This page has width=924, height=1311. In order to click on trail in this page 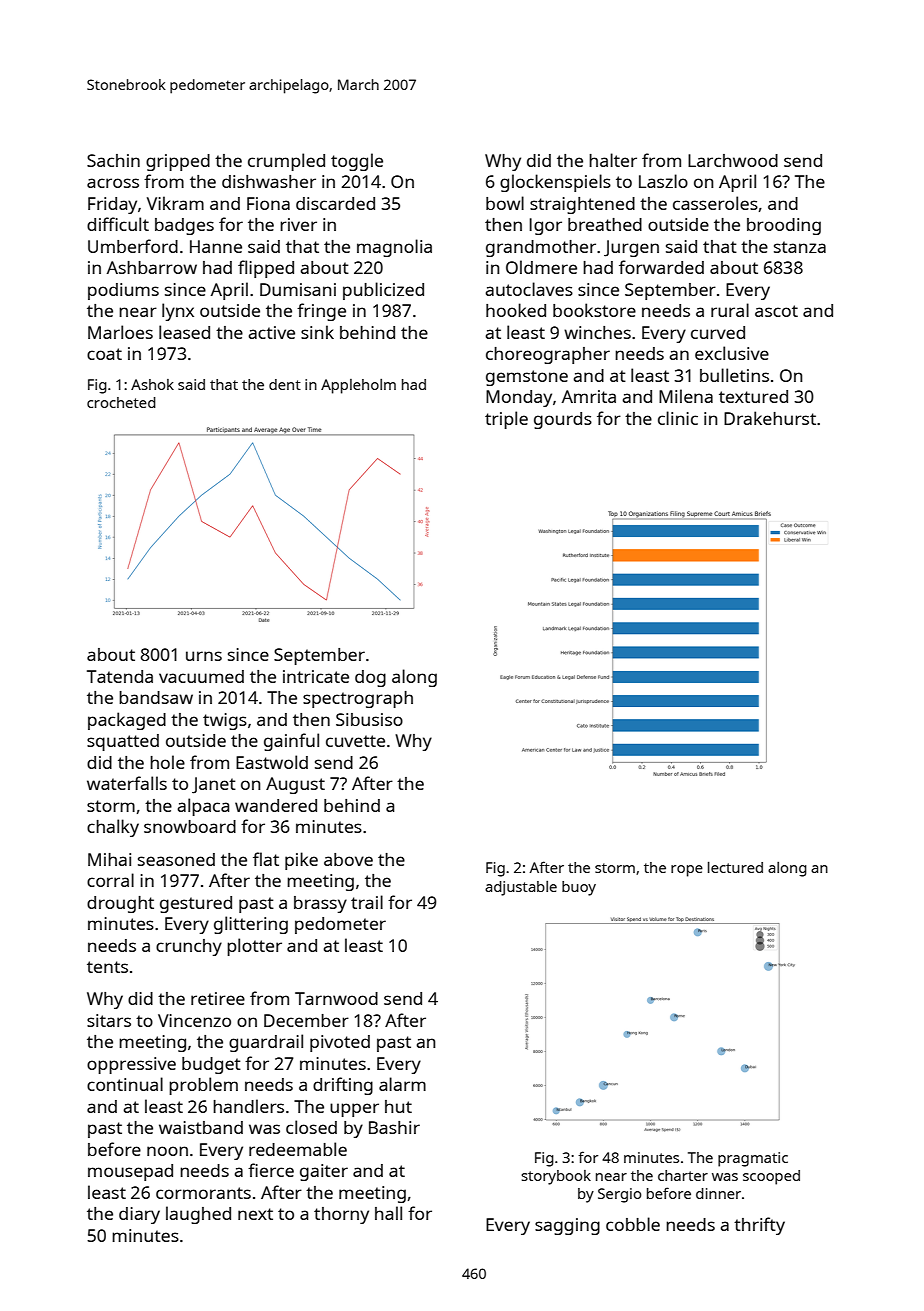, I will do `click(367, 902)`.
